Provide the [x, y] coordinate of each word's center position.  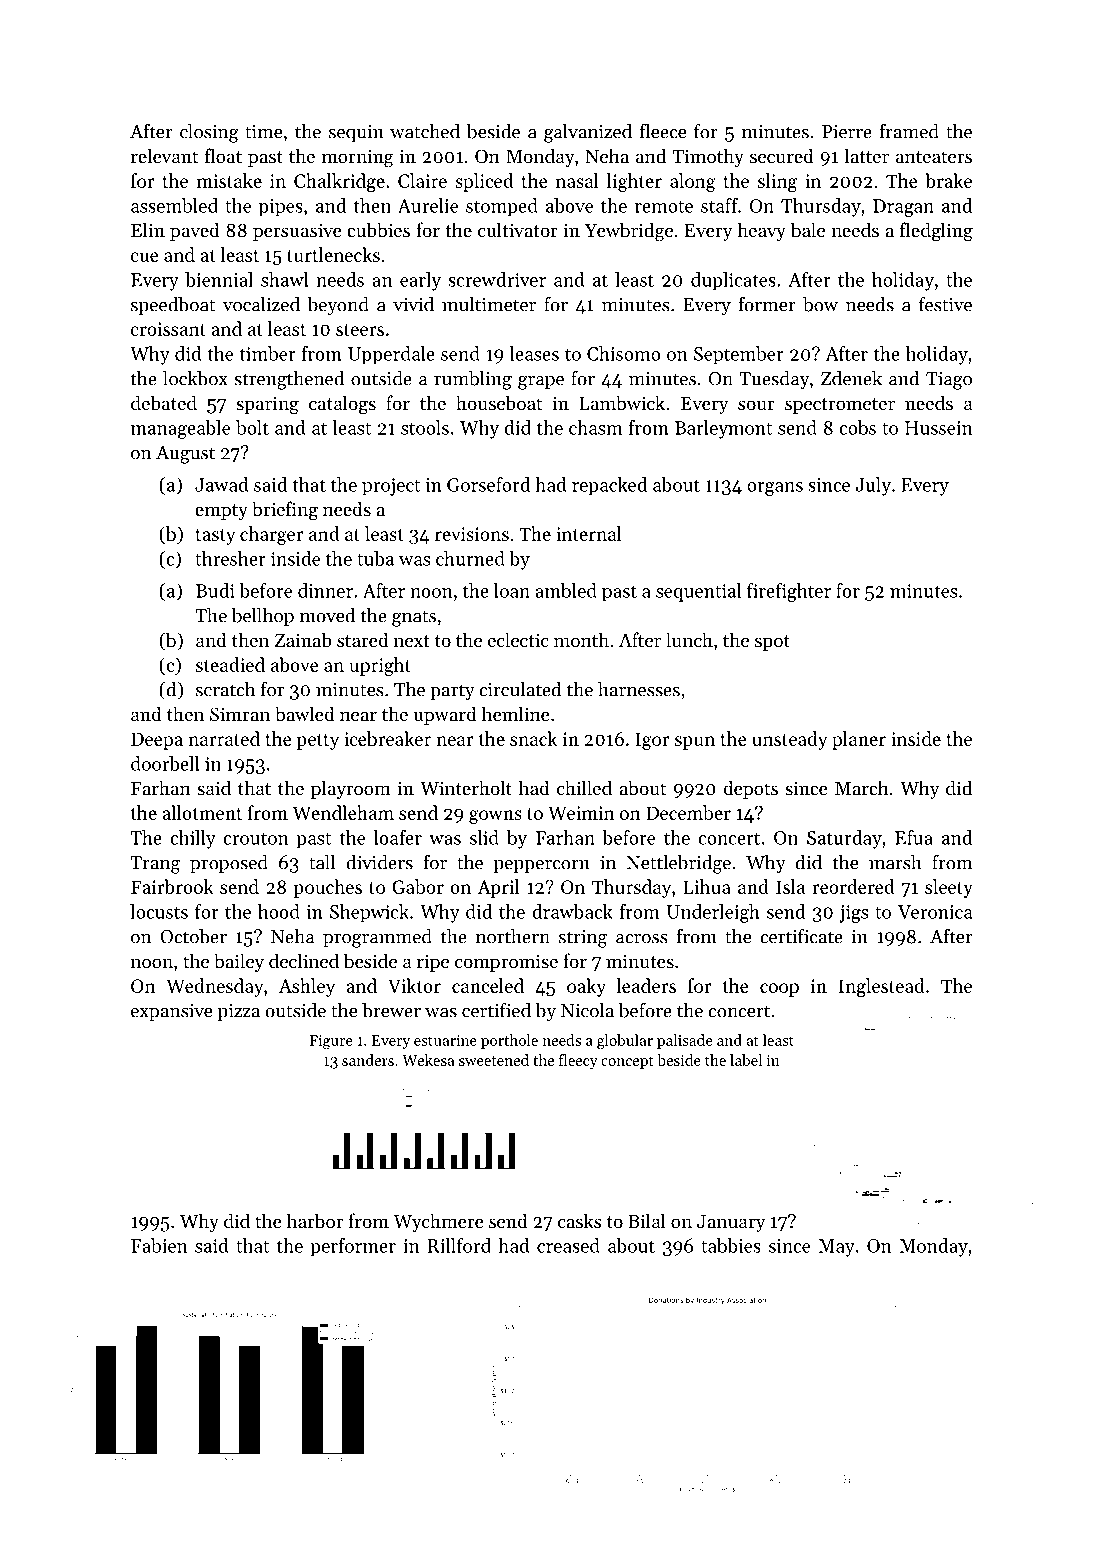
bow [820, 304]
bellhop [263, 617]
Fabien [159, 1245]
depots [751, 789]
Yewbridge [629, 232]
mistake [229, 180]
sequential [698, 592]
